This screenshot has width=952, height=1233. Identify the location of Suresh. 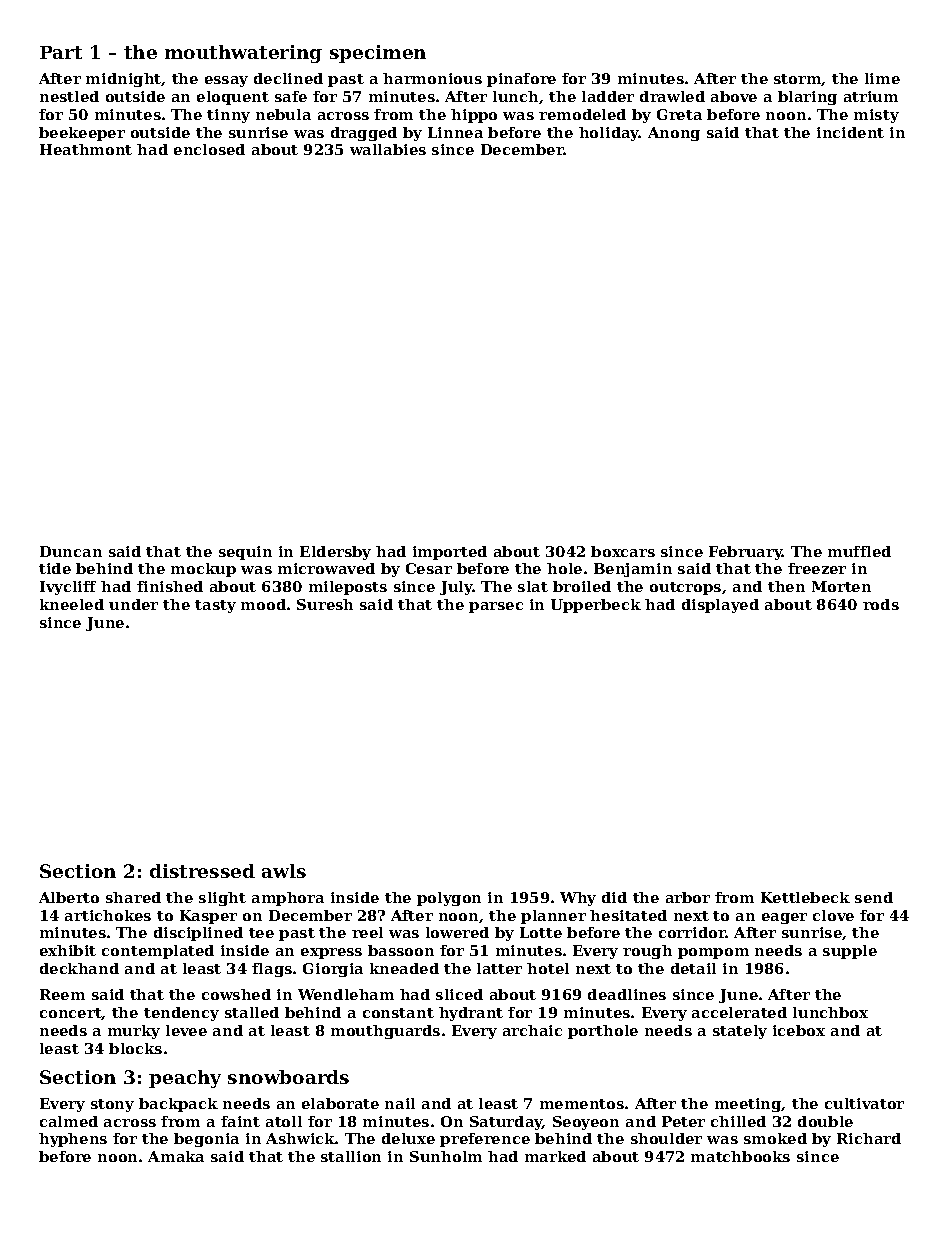
(325, 604).
